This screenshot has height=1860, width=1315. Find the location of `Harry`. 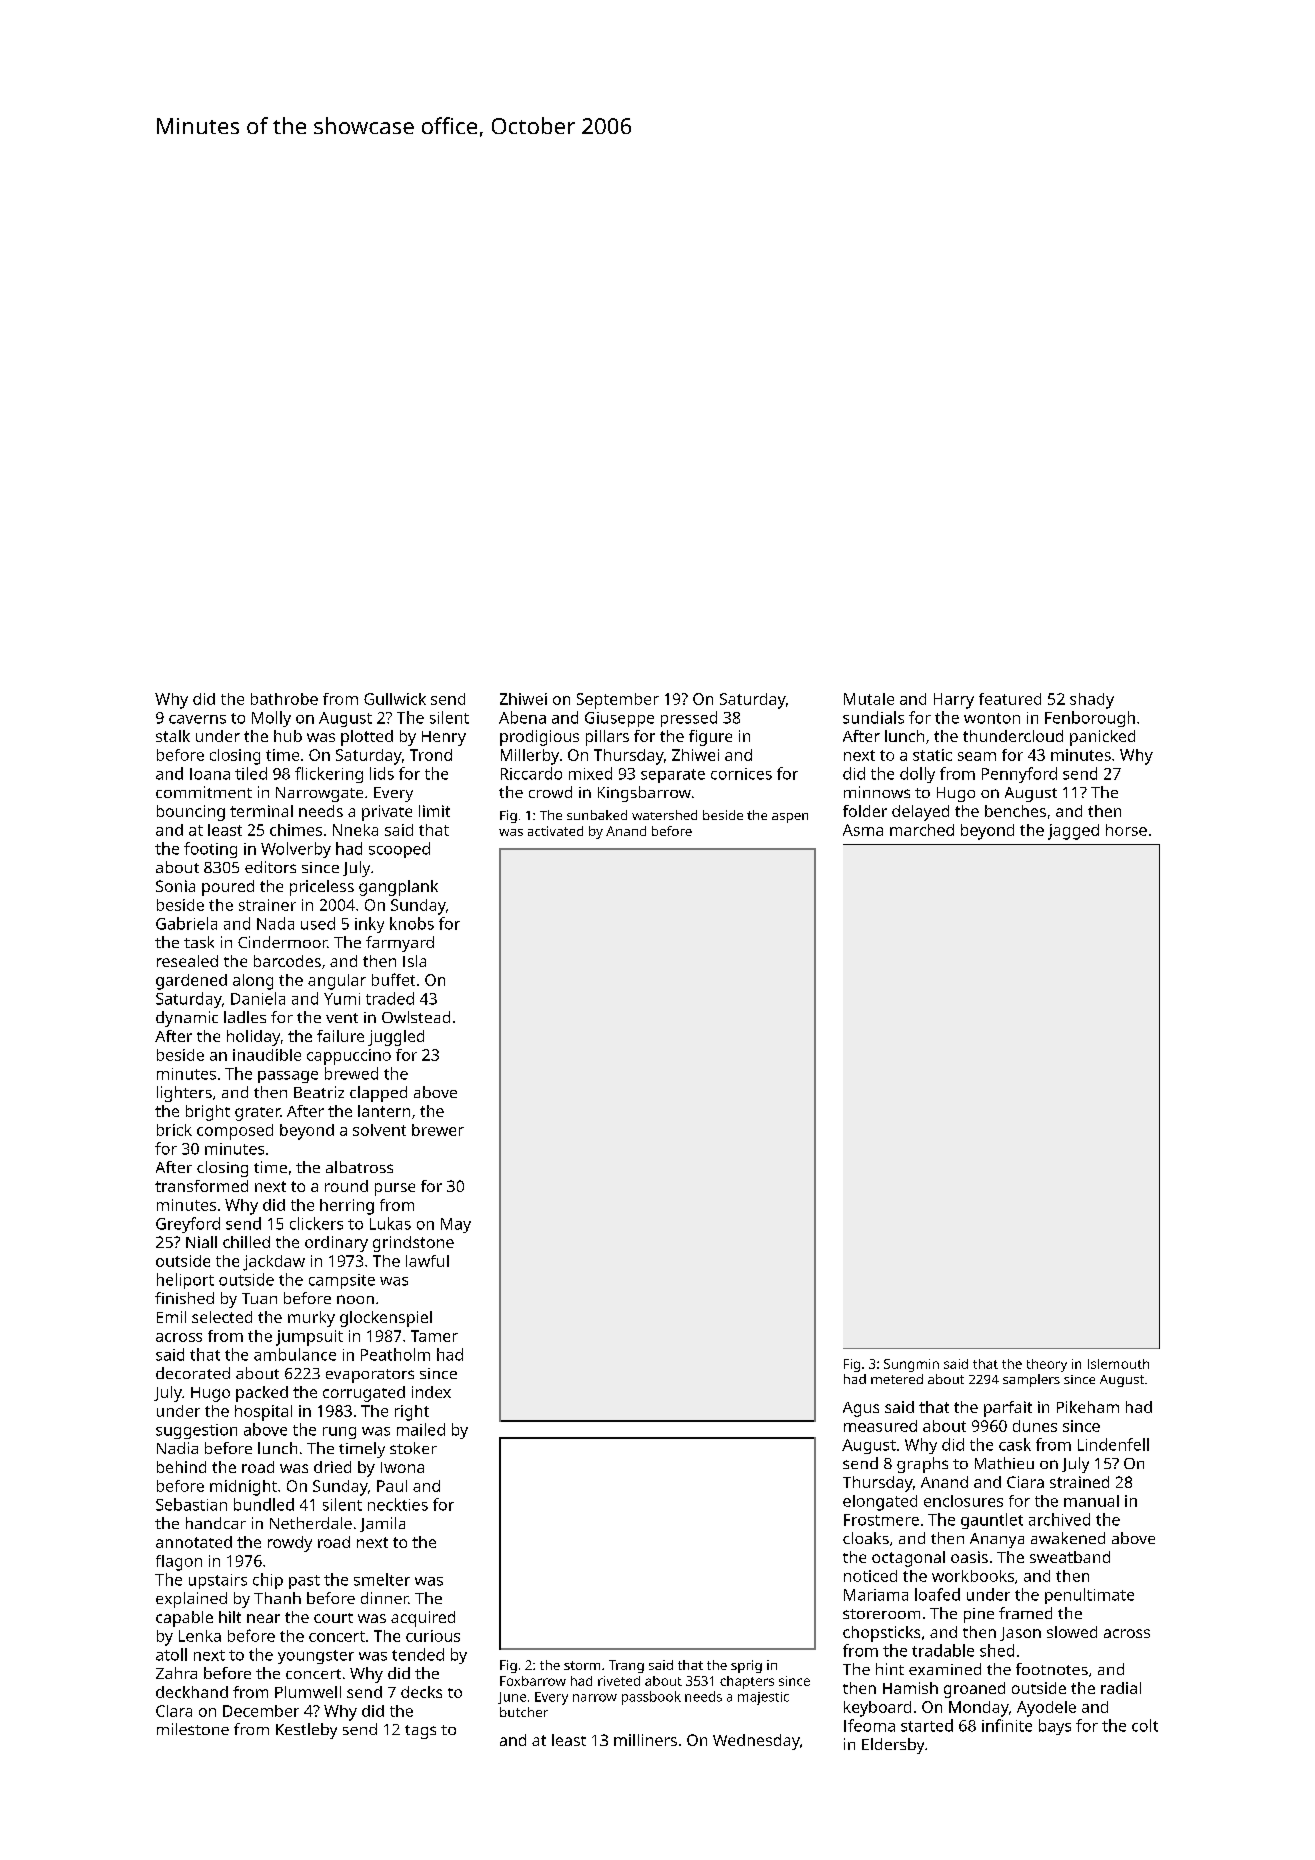

Harry is located at coordinates (954, 701).
